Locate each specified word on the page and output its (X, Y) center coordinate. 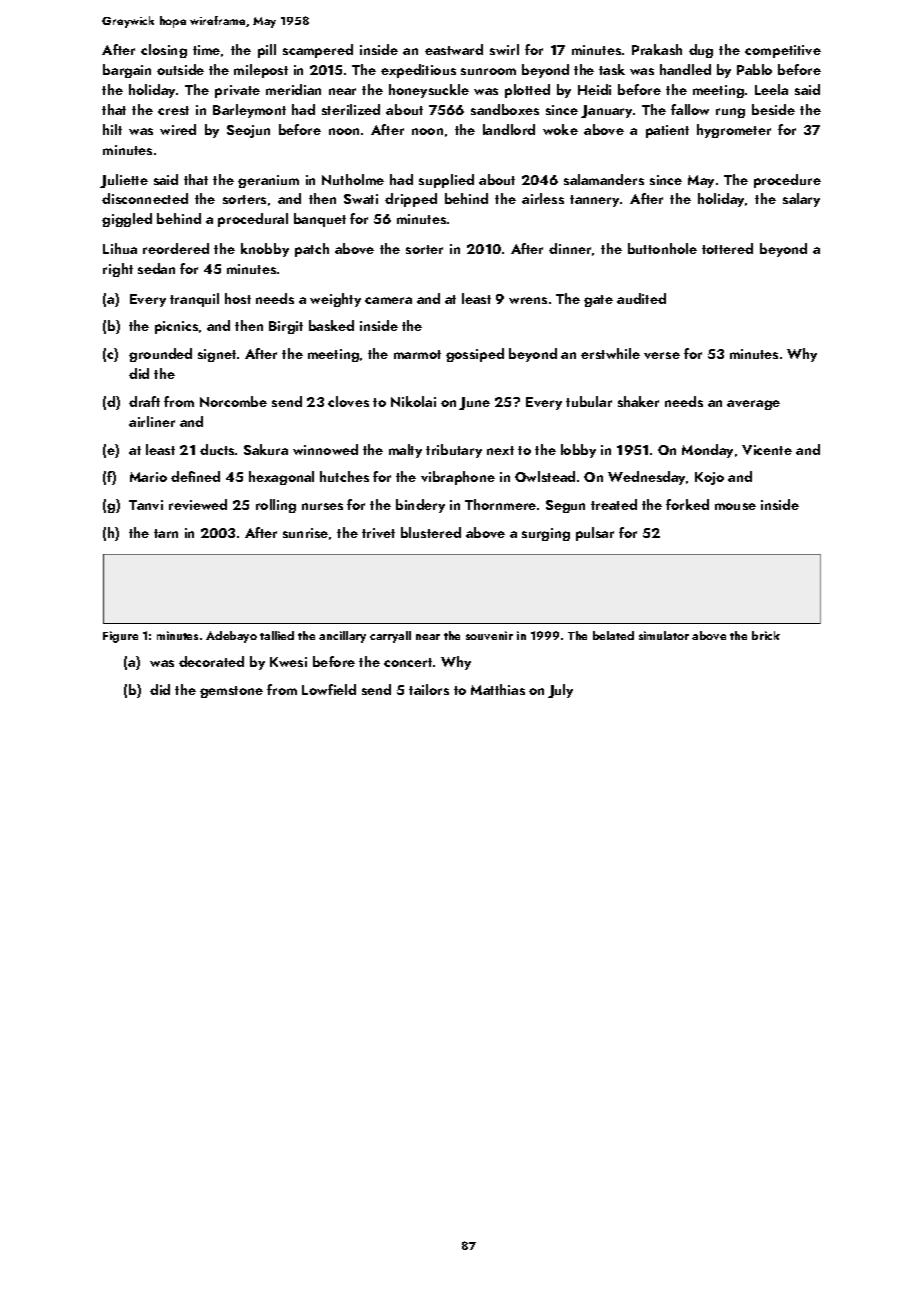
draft (144, 401)
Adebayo (231, 637)
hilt (112, 129)
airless (543, 198)
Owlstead (545, 476)
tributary (454, 451)
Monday (707, 451)
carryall (390, 637)
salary (801, 200)
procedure (787, 181)
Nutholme (353, 179)
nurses (322, 506)
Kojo (709, 478)
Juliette (124, 181)
